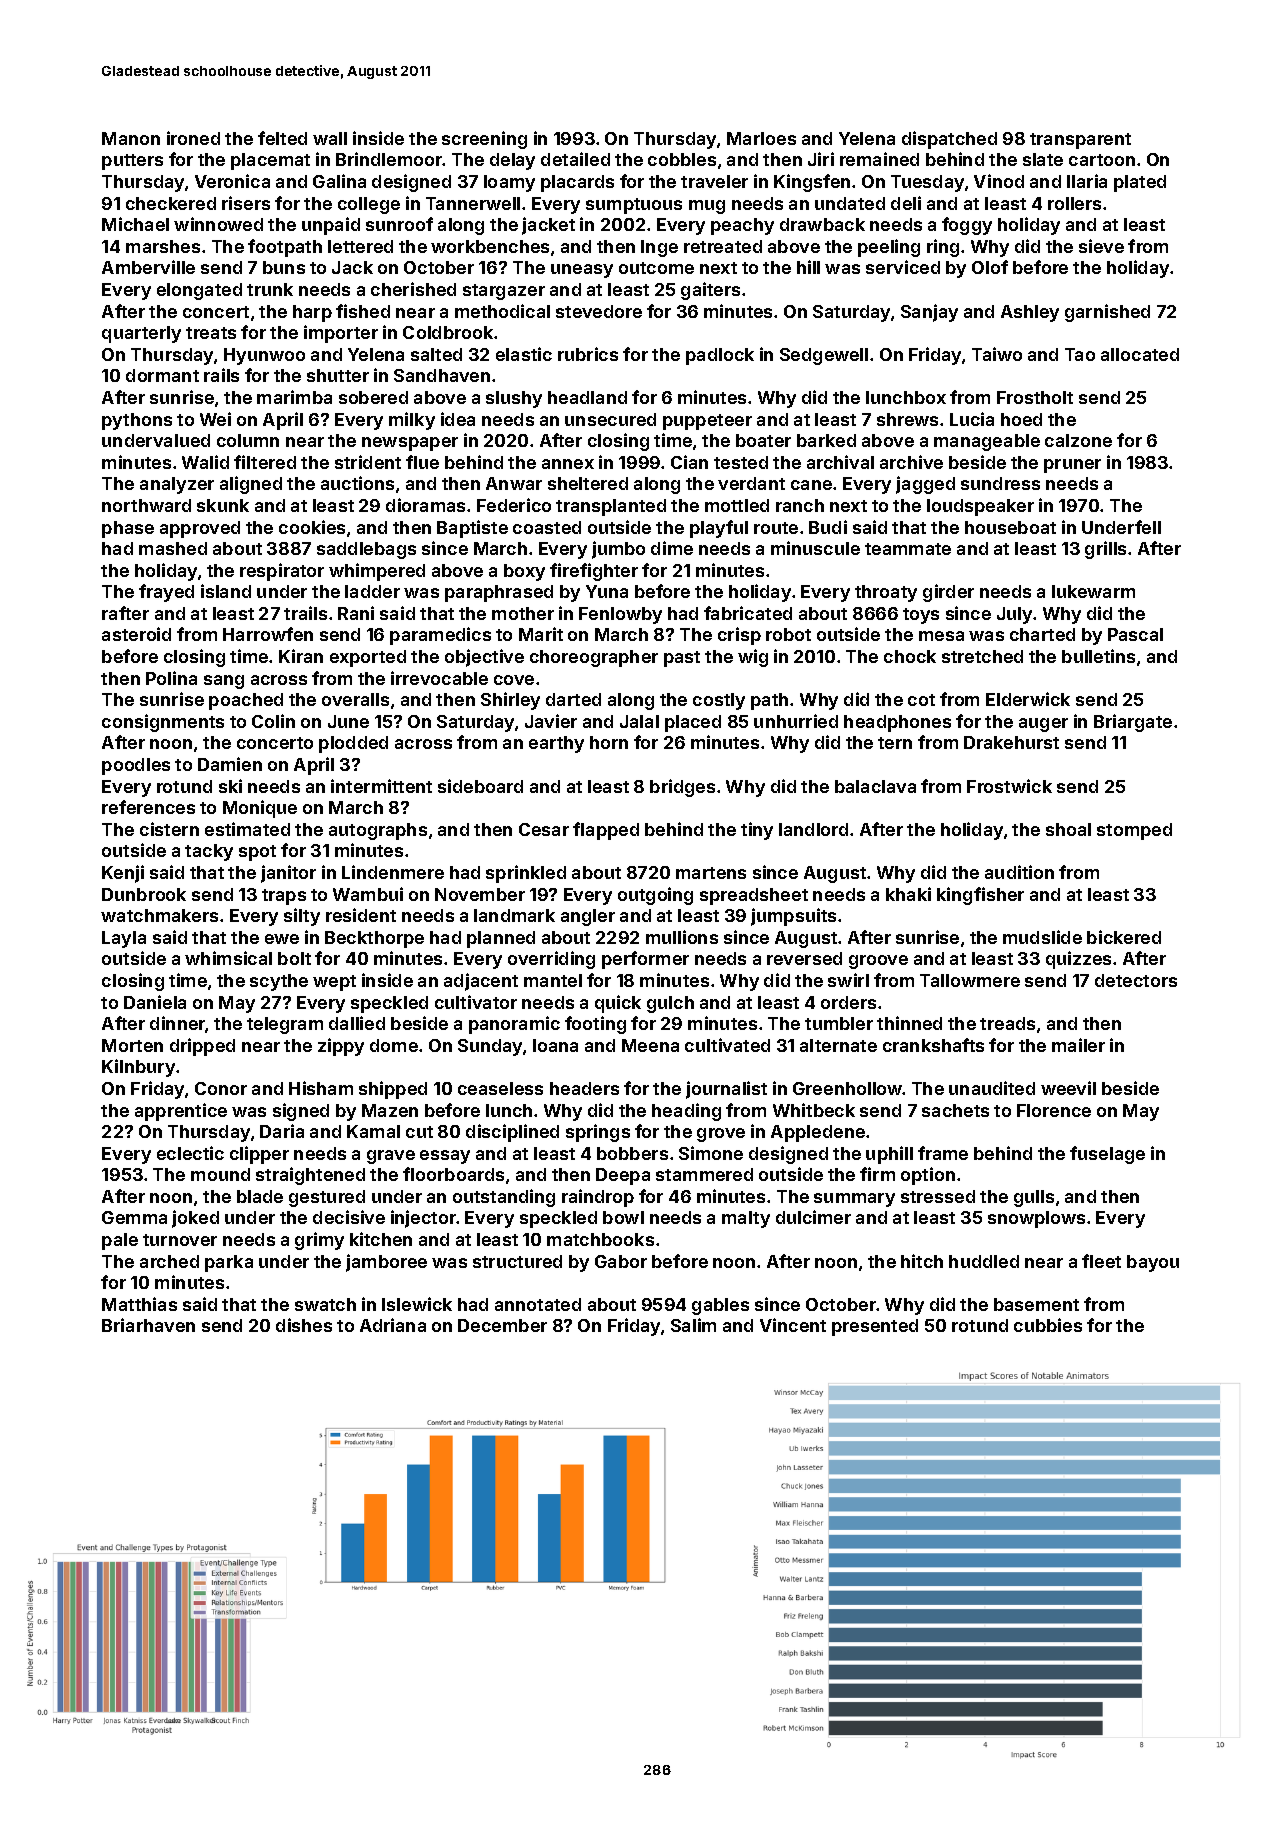 The height and width of the image is (1821, 1288). I want to click on bayou, so click(1153, 1263).
